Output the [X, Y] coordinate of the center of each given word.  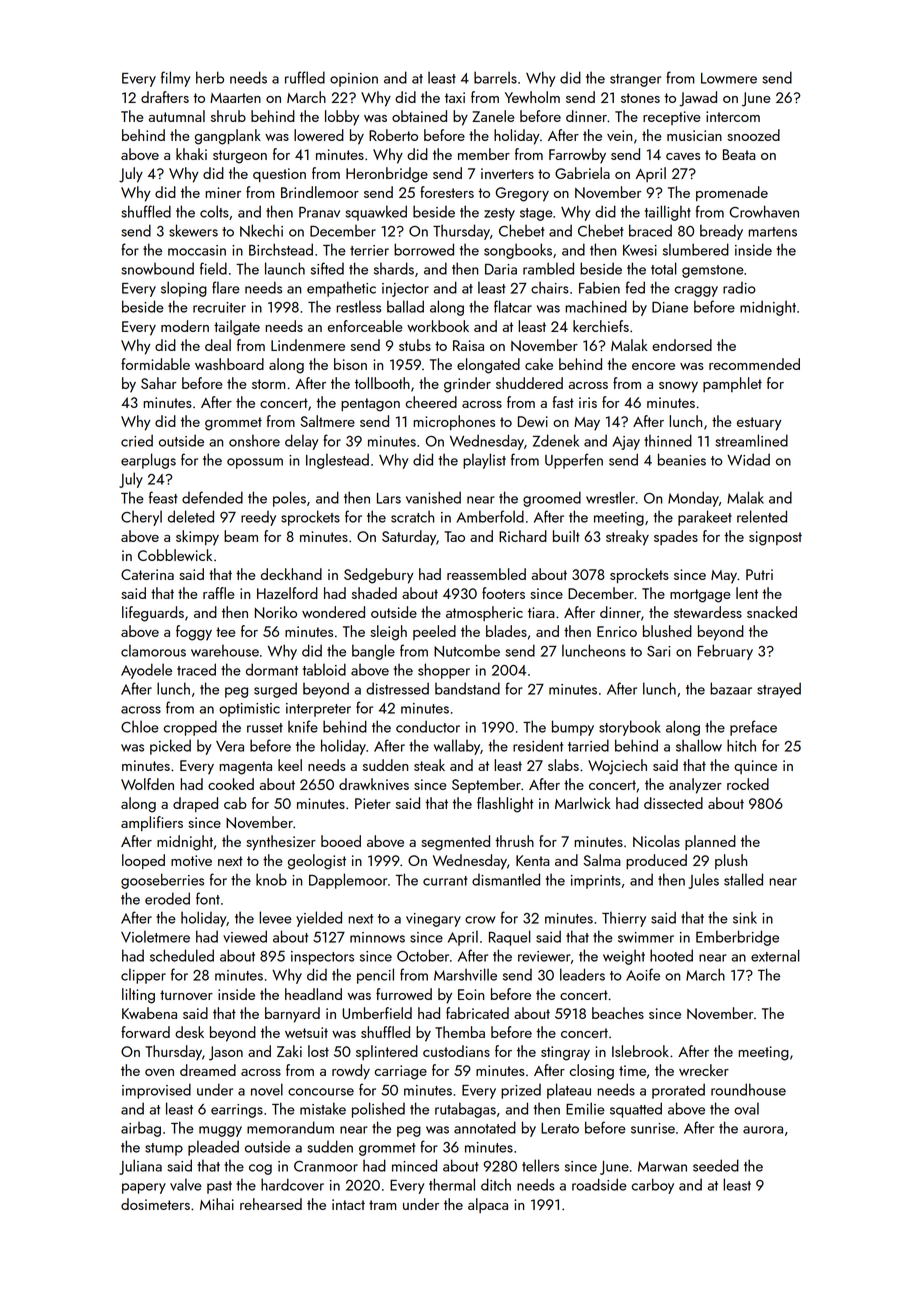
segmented [455, 843]
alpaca [488, 1205]
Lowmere [729, 78]
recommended [754, 364]
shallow [699, 745]
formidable [155, 364]
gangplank [228, 137]
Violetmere [155, 936]
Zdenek [556, 440]
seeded [716, 1165]
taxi [455, 97]
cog [260, 1169]
